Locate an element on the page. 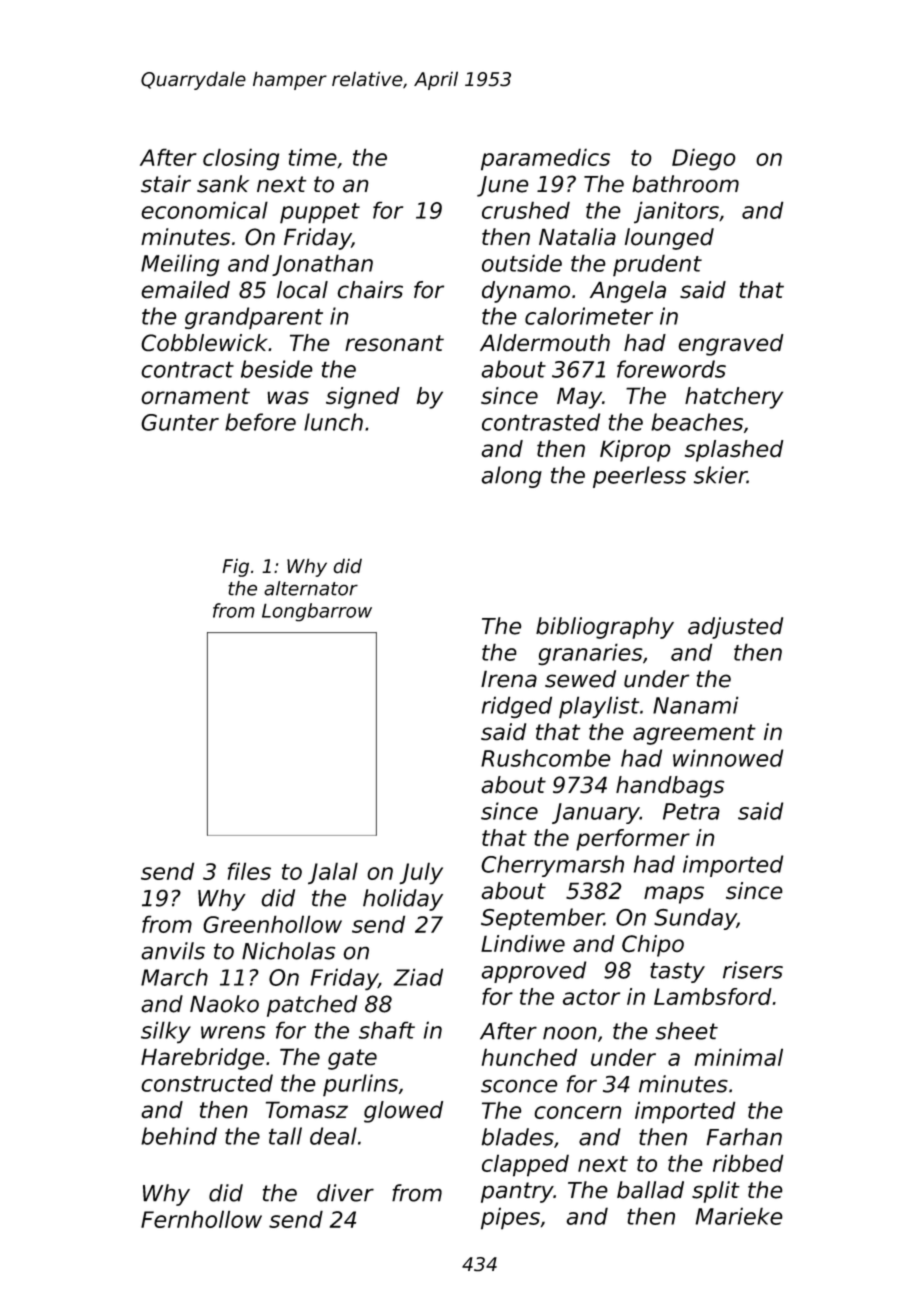  paramedics is located at coordinates (545, 159).
